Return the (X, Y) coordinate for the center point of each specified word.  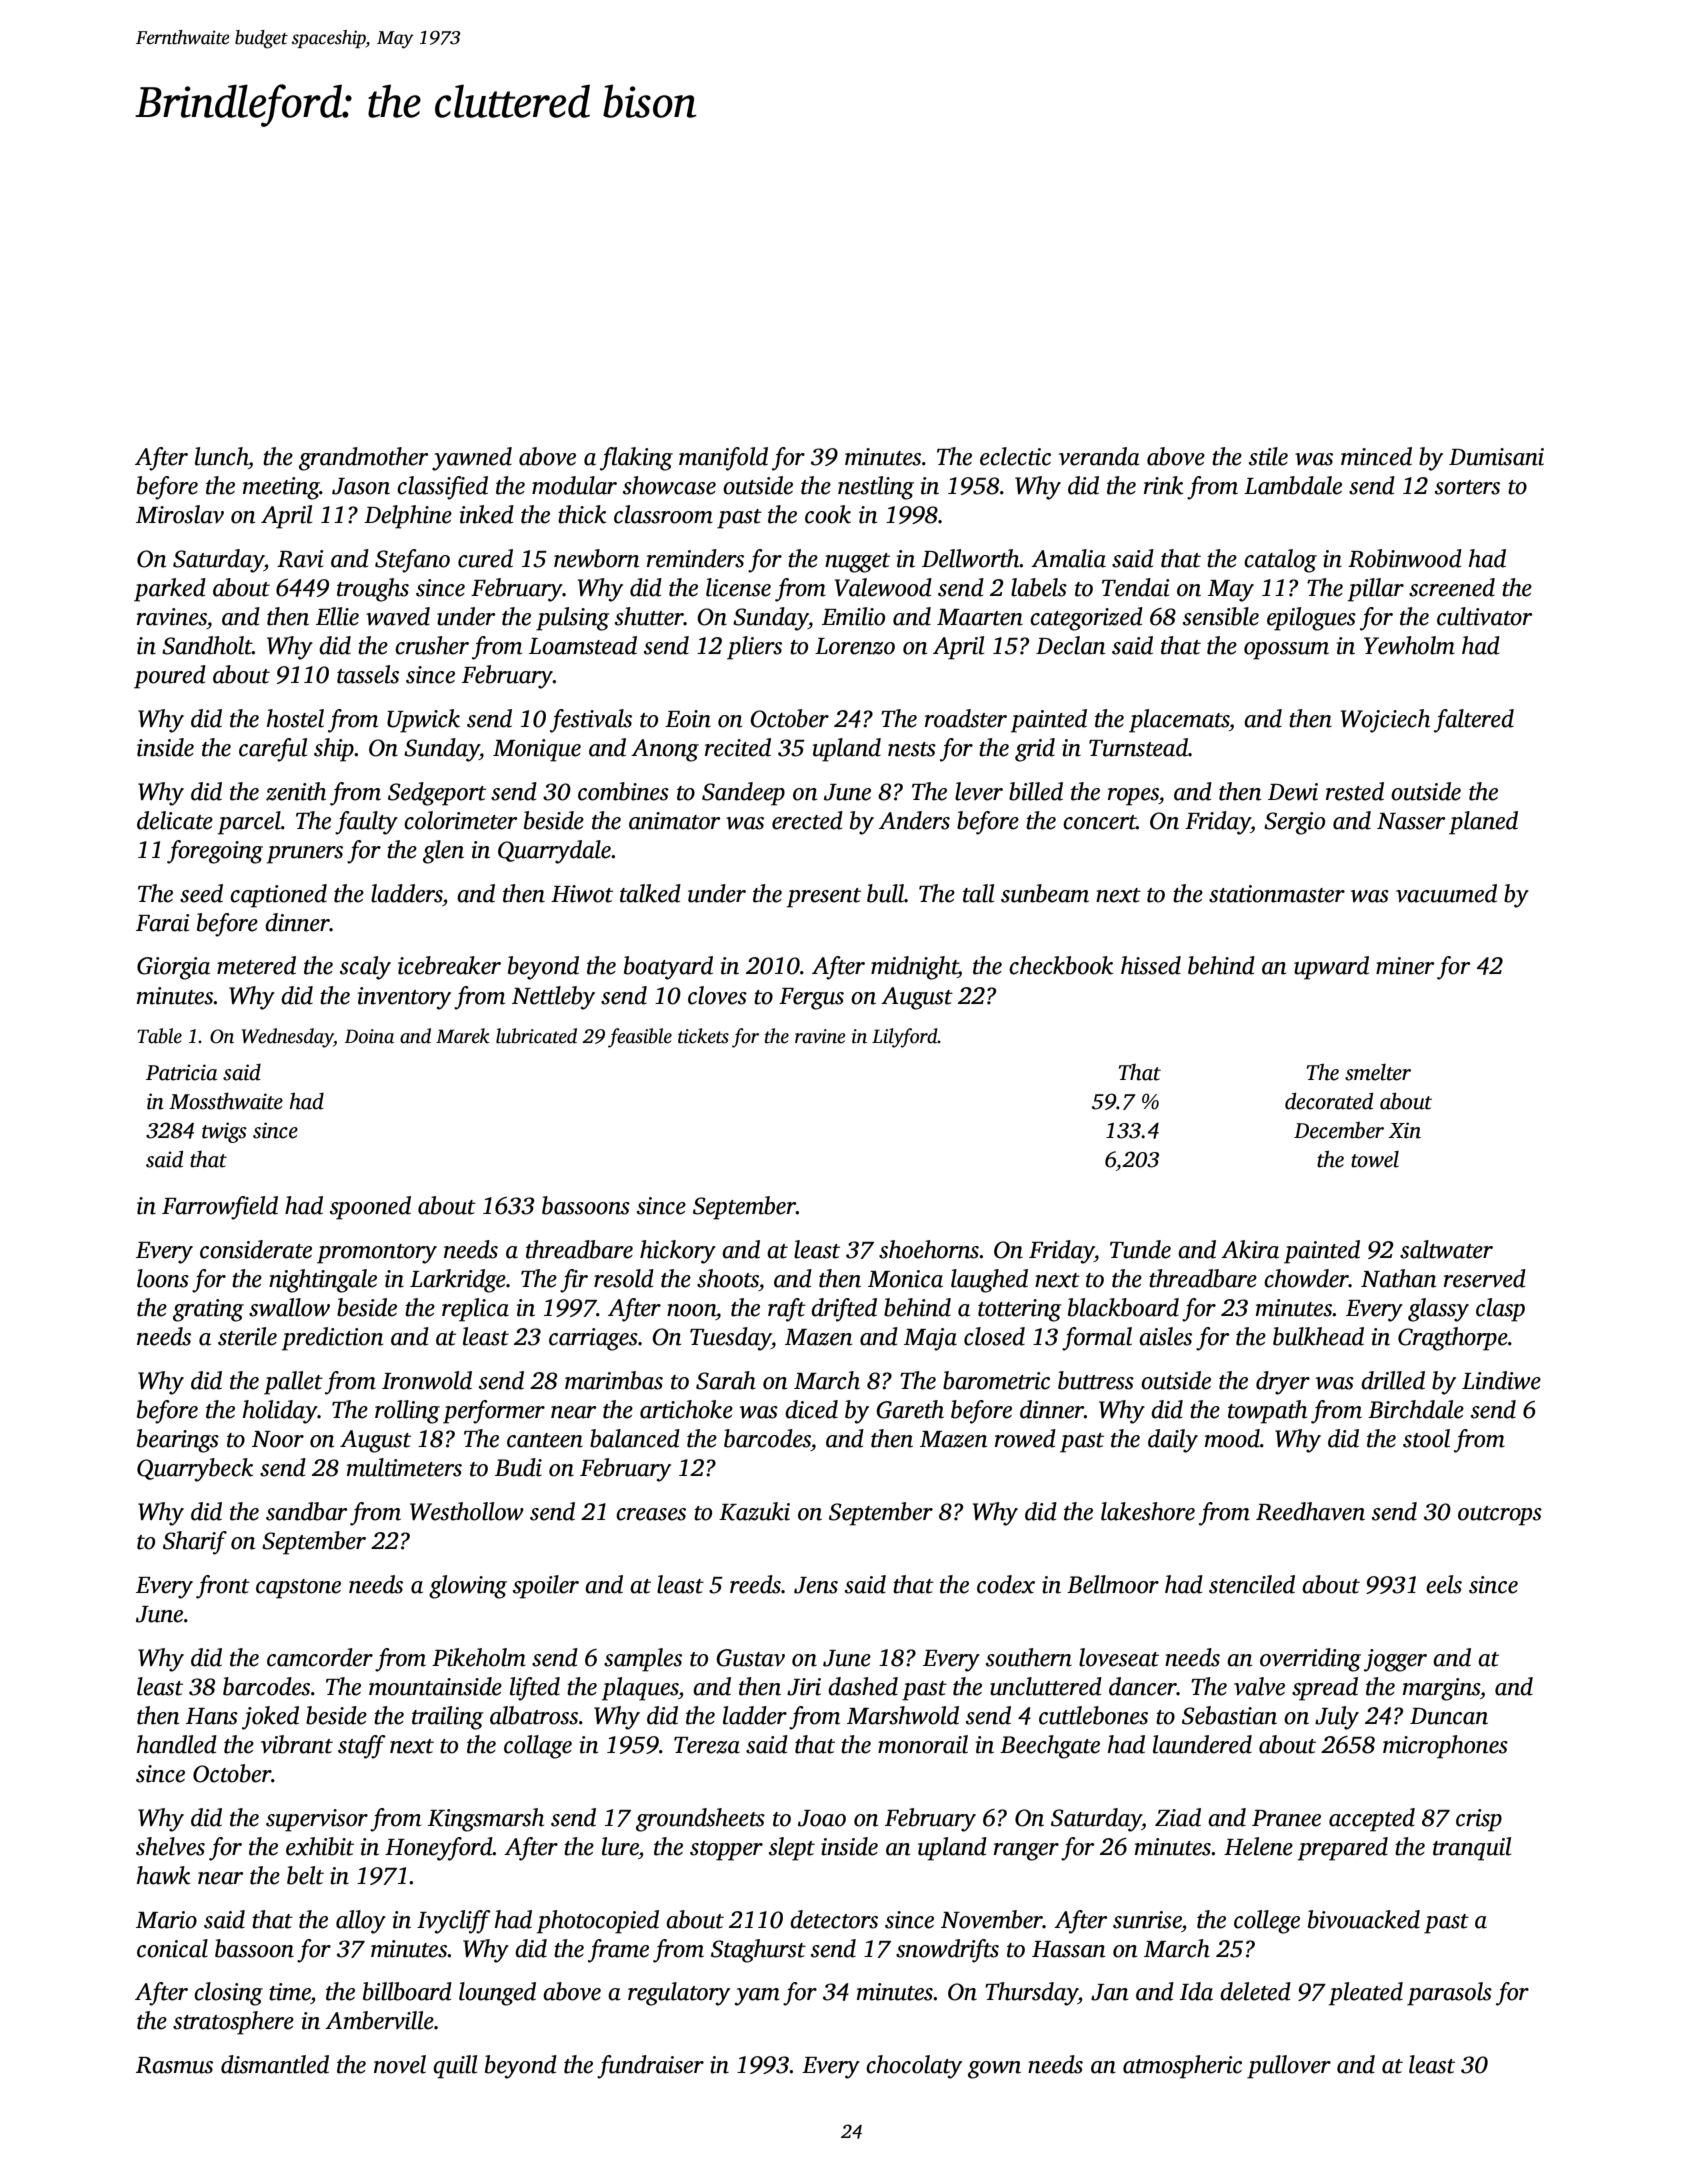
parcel (249, 823)
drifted (844, 1310)
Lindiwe (1501, 1380)
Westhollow (467, 1511)
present (824, 898)
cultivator (1484, 616)
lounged (497, 1994)
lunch (221, 456)
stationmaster (1277, 894)
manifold (723, 459)
